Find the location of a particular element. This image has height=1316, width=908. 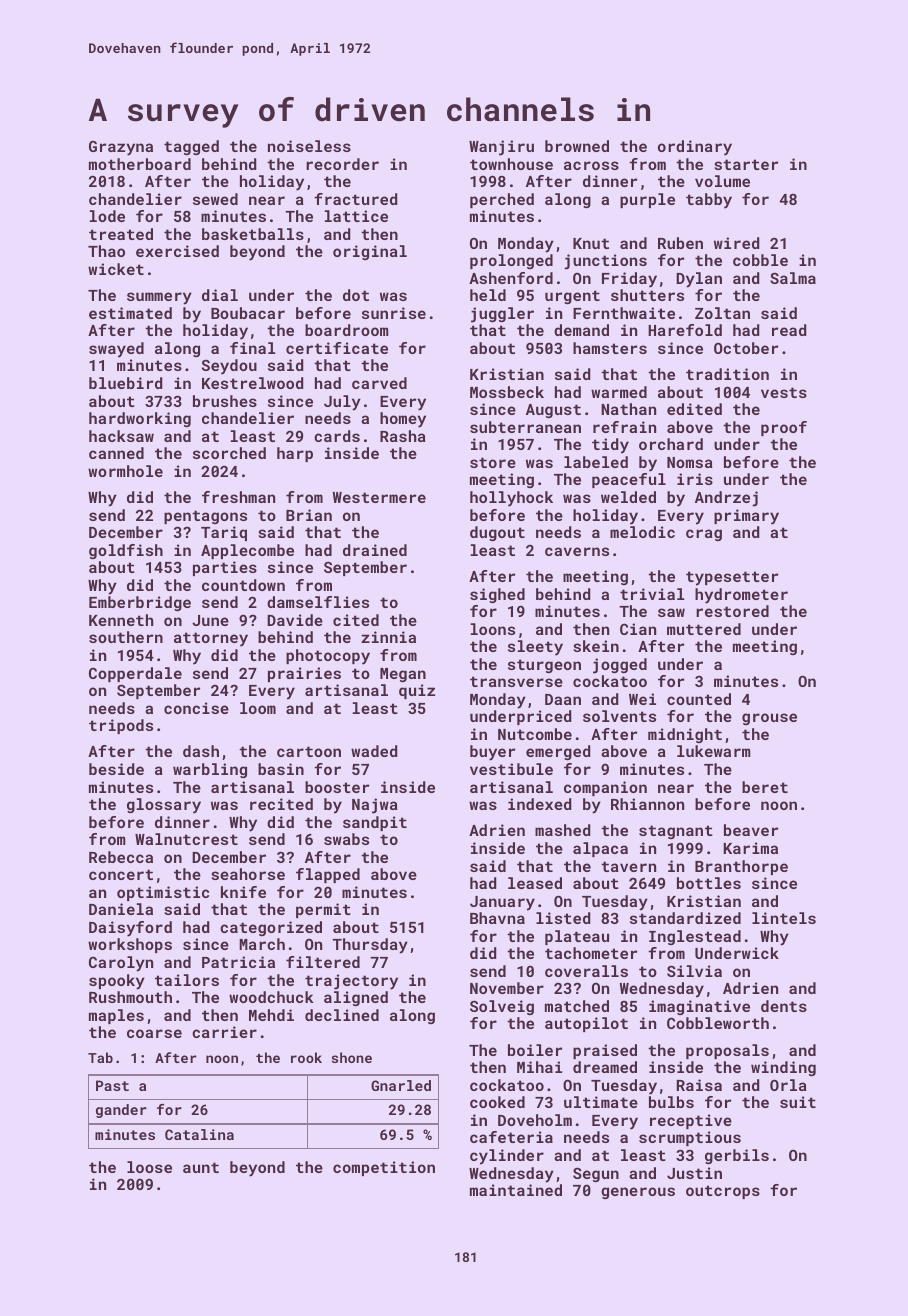

Mossbeck is located at coordinates (507, 392).
